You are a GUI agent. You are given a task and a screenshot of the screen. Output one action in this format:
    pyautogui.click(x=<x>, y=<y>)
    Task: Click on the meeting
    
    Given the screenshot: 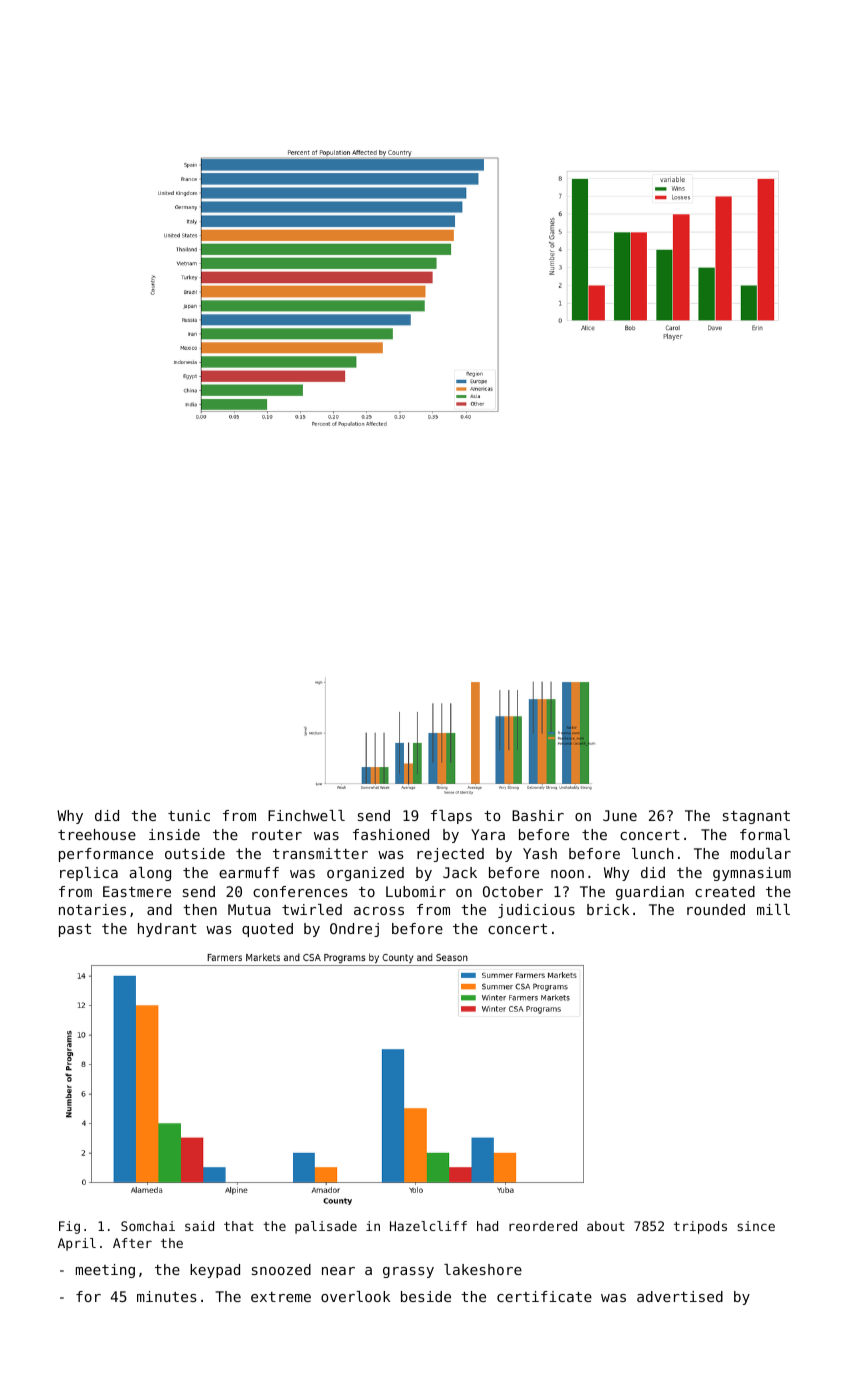 What is the action you would take?
    pyautogui.click(x=105, y=1271)
